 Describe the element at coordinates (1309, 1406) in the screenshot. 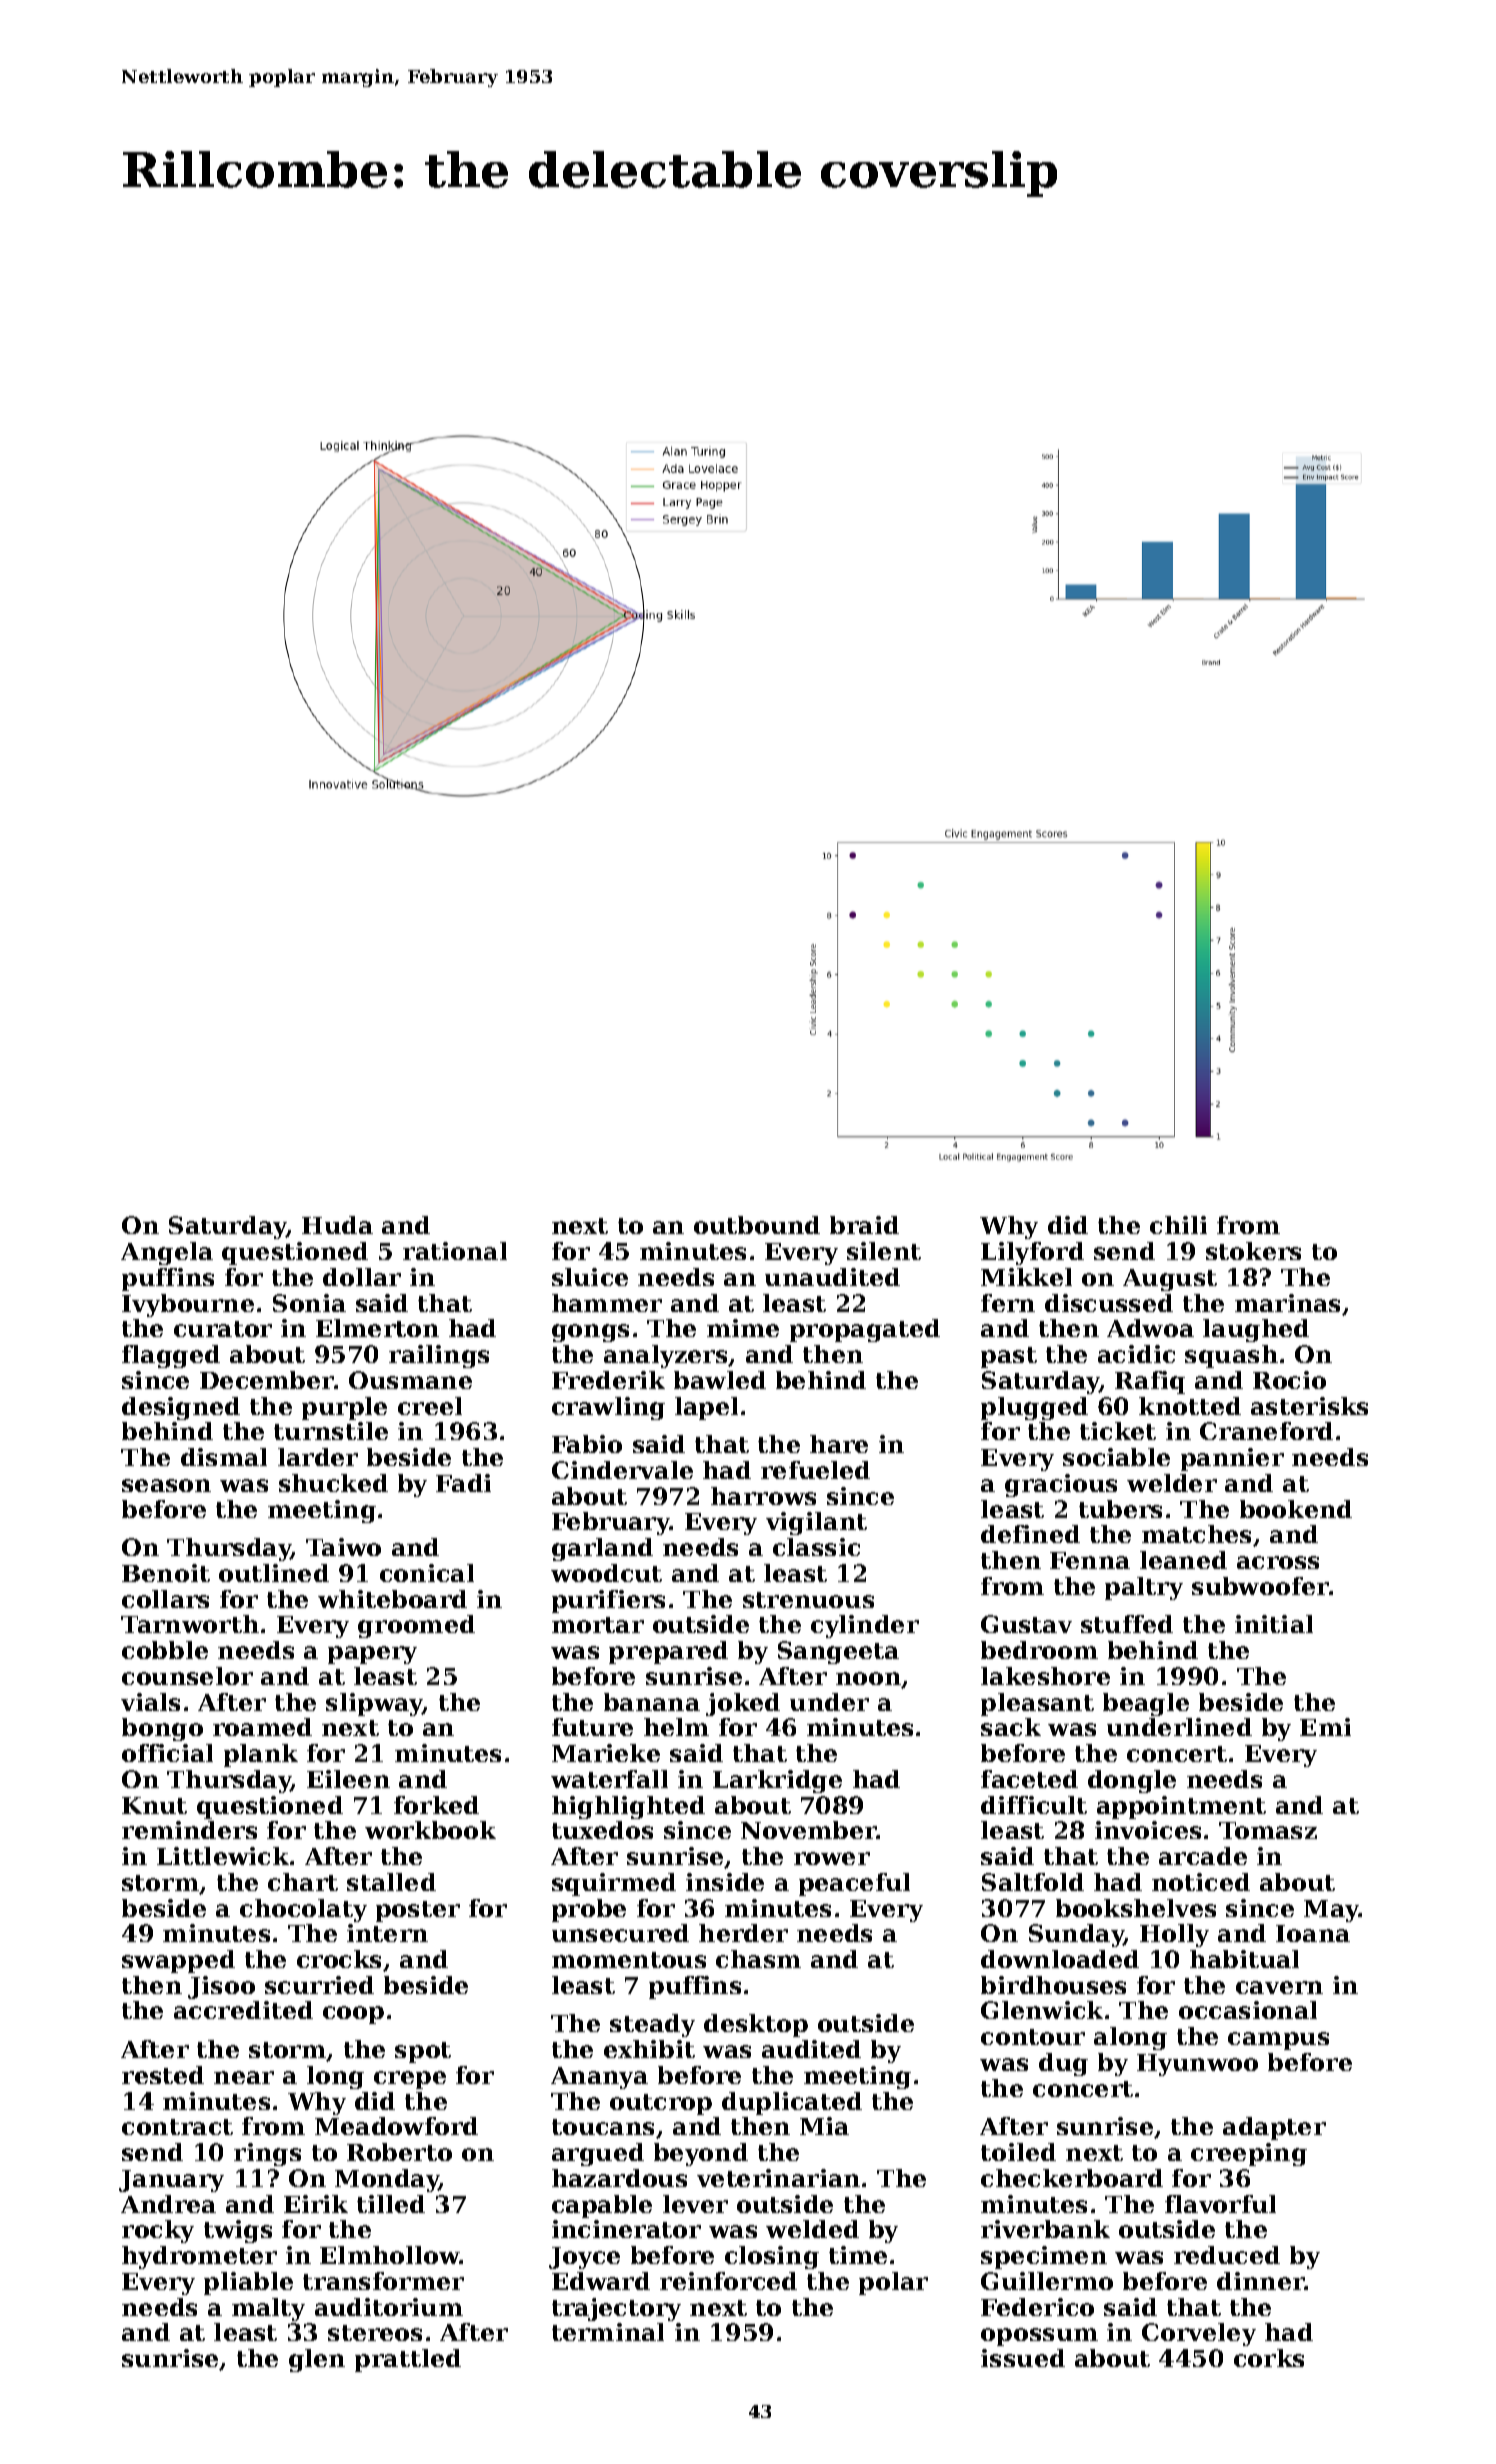

I see `asterisks` at that location.
